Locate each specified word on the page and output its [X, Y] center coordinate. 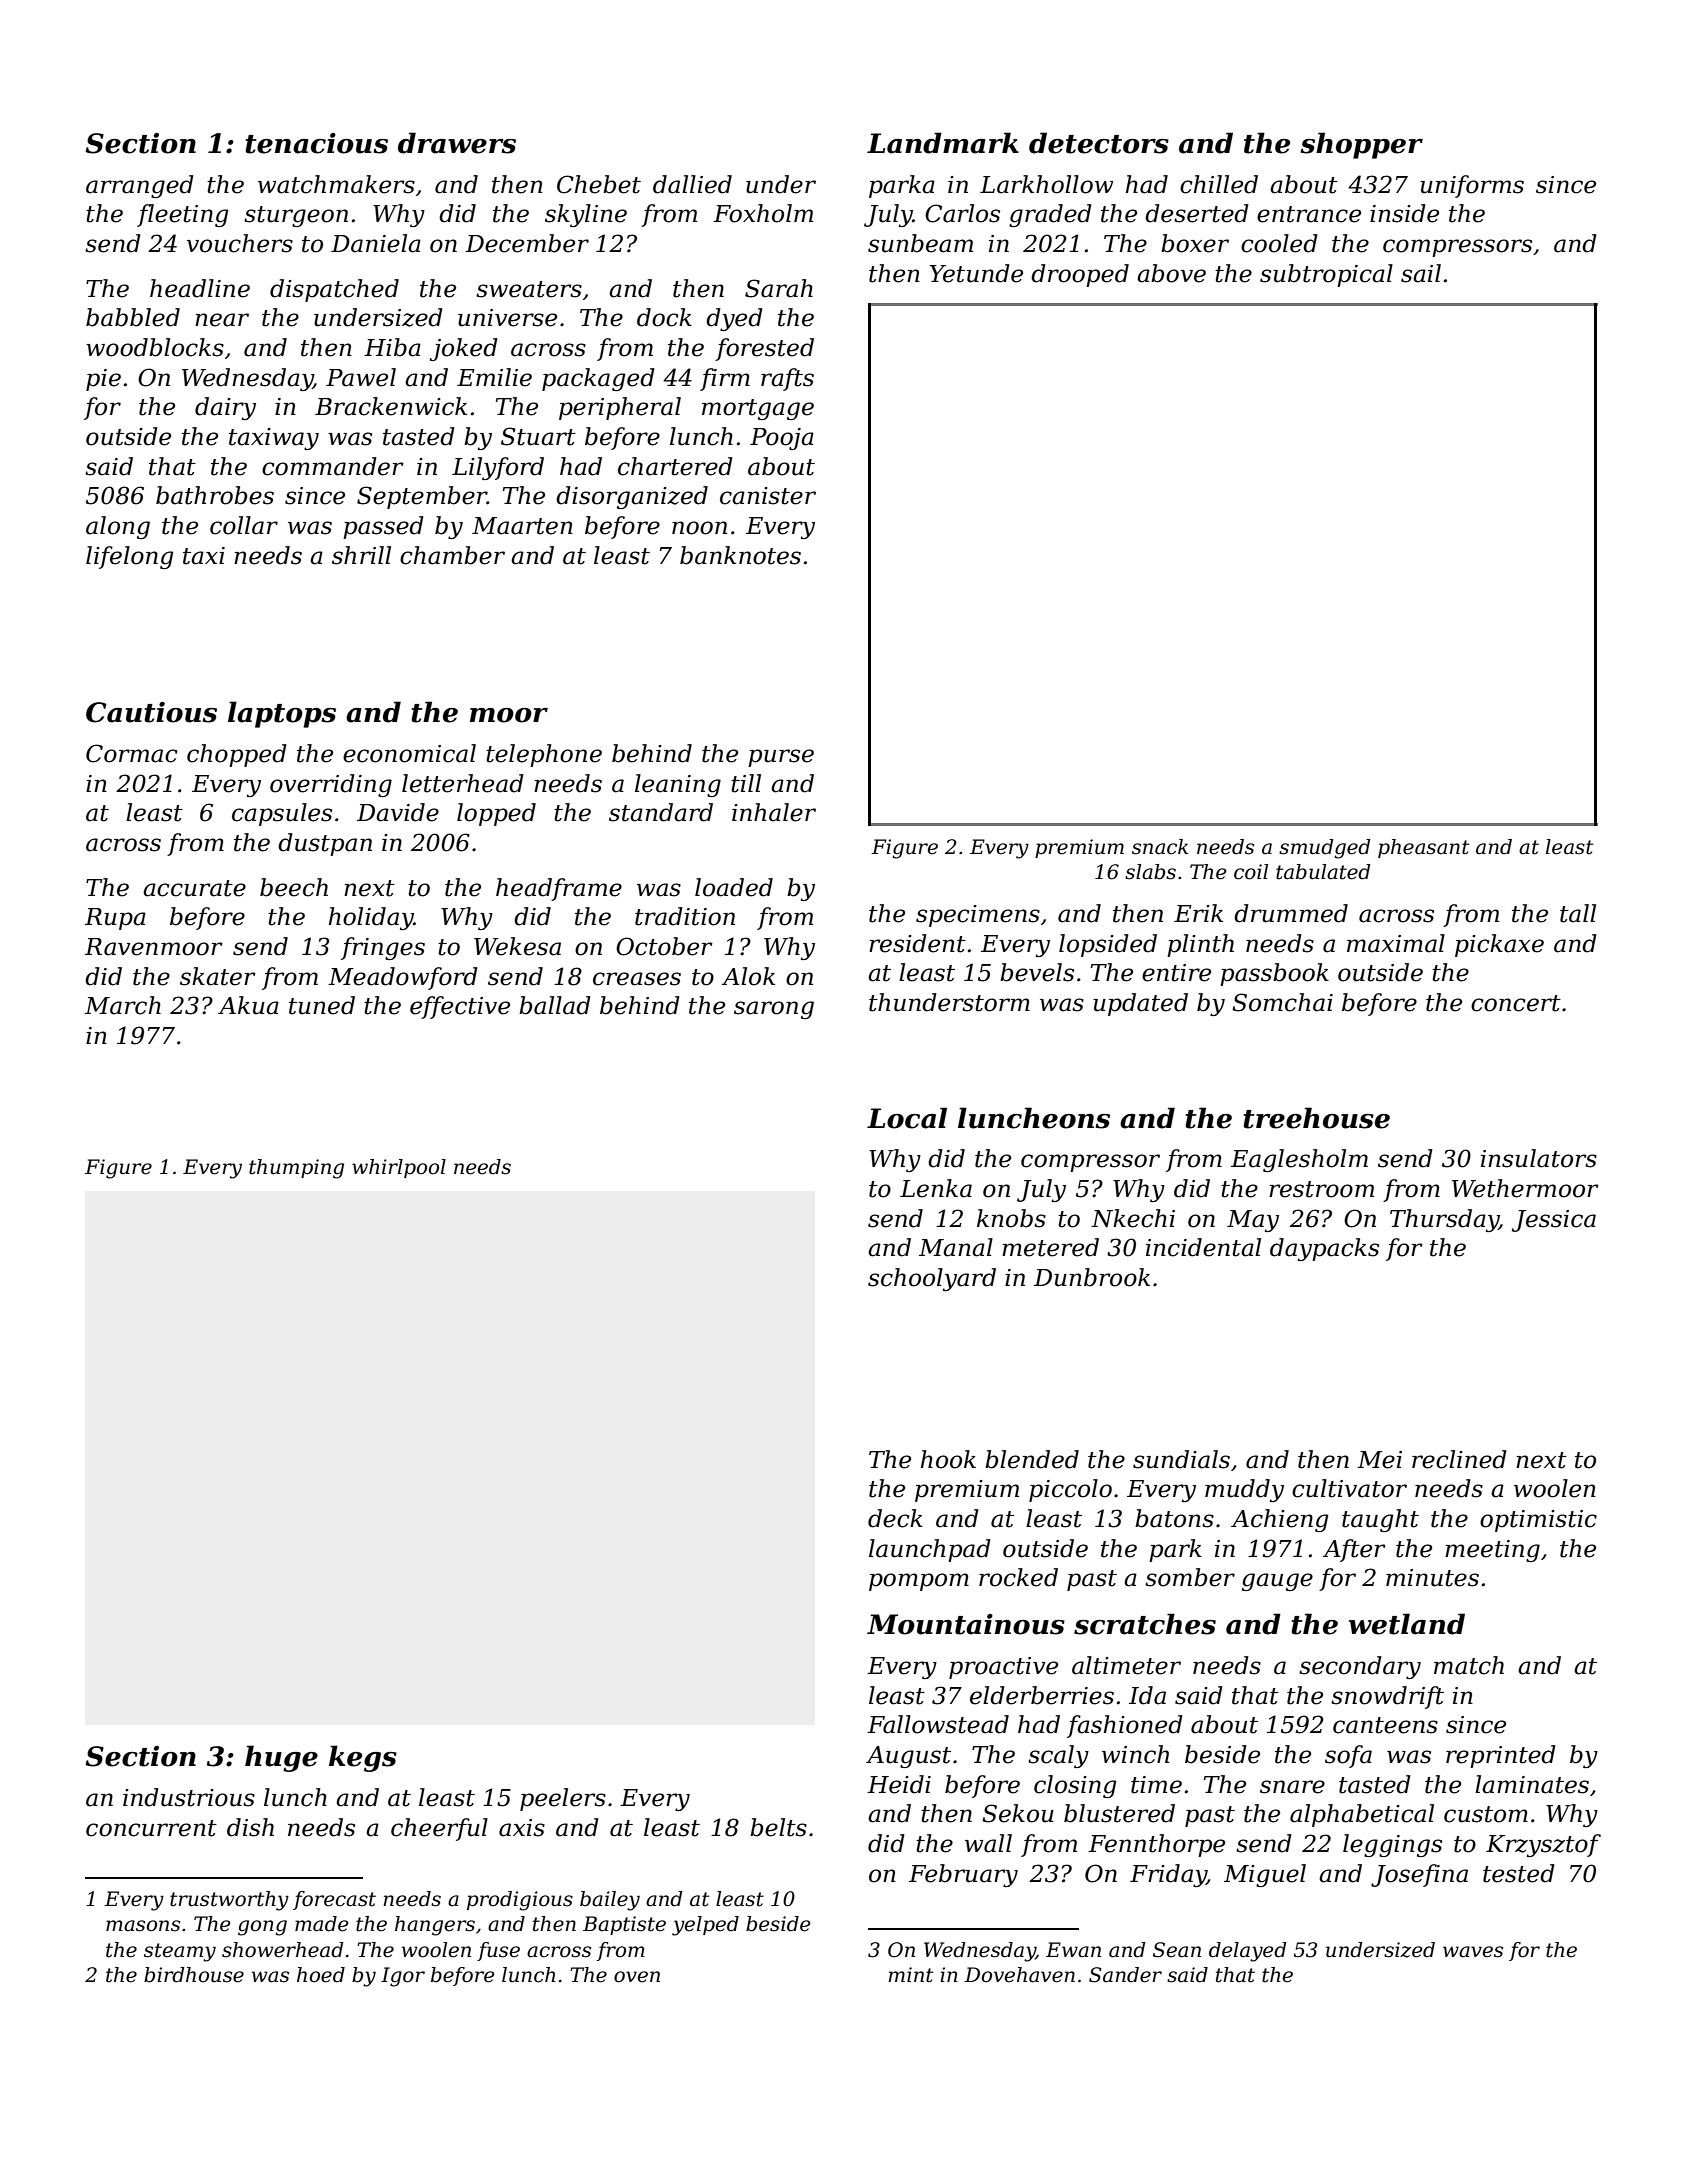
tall [1578, 913]
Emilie [494, 377]
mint [910, 1975]
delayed [1247, 1952]
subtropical [1326, 275]
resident [917, 943]
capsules [282, 814]
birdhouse [194, 1975]
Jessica [1554, 1221]
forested [764, 349]
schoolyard [932, 1279]
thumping [296, 1169]
